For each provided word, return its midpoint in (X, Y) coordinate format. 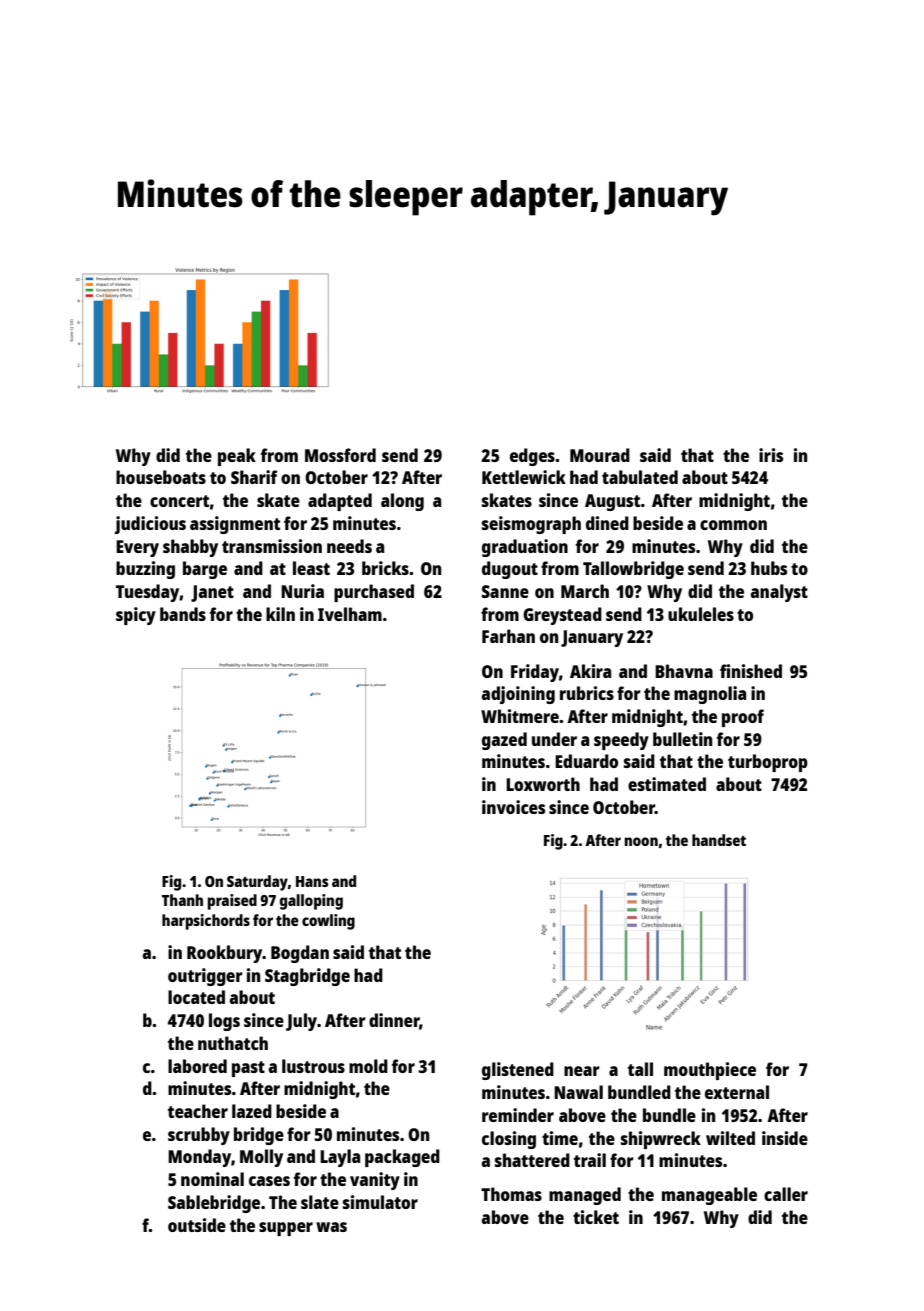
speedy (621, 741)
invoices (513, 807)
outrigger (205, 977)
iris (771, 455)
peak (237, 457)
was (331, 1227)
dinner (394, 1021)
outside (197, 1225)
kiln (280, 614)
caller (786, 1194)
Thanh (182, 900)
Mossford (340, 455)
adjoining (518, 695)
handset (719, 840)
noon (641, 841)
